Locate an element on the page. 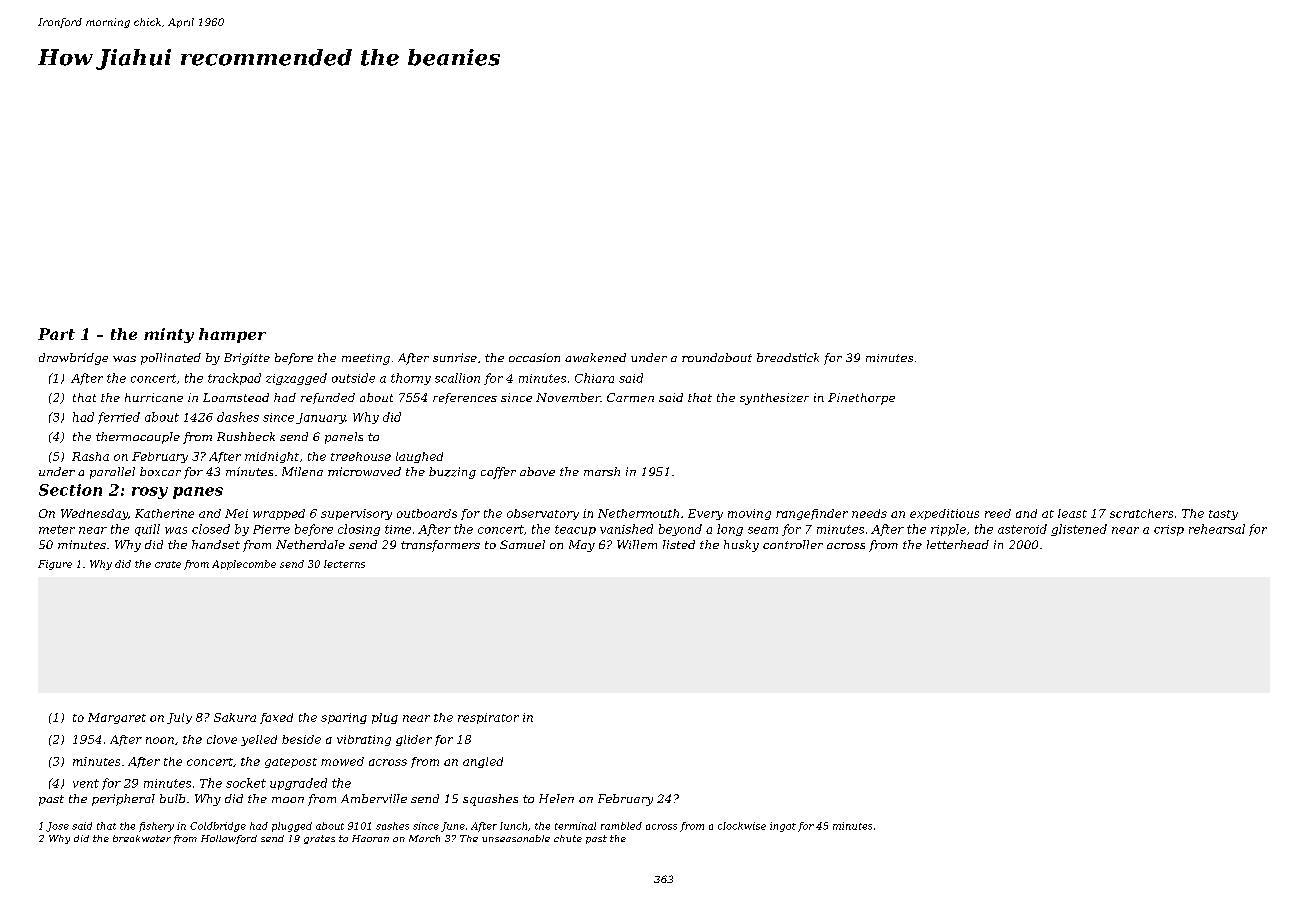 Image resolution: width=1308 pixels, height=924 pixels. respirator is located at coordinates (488, 718).
